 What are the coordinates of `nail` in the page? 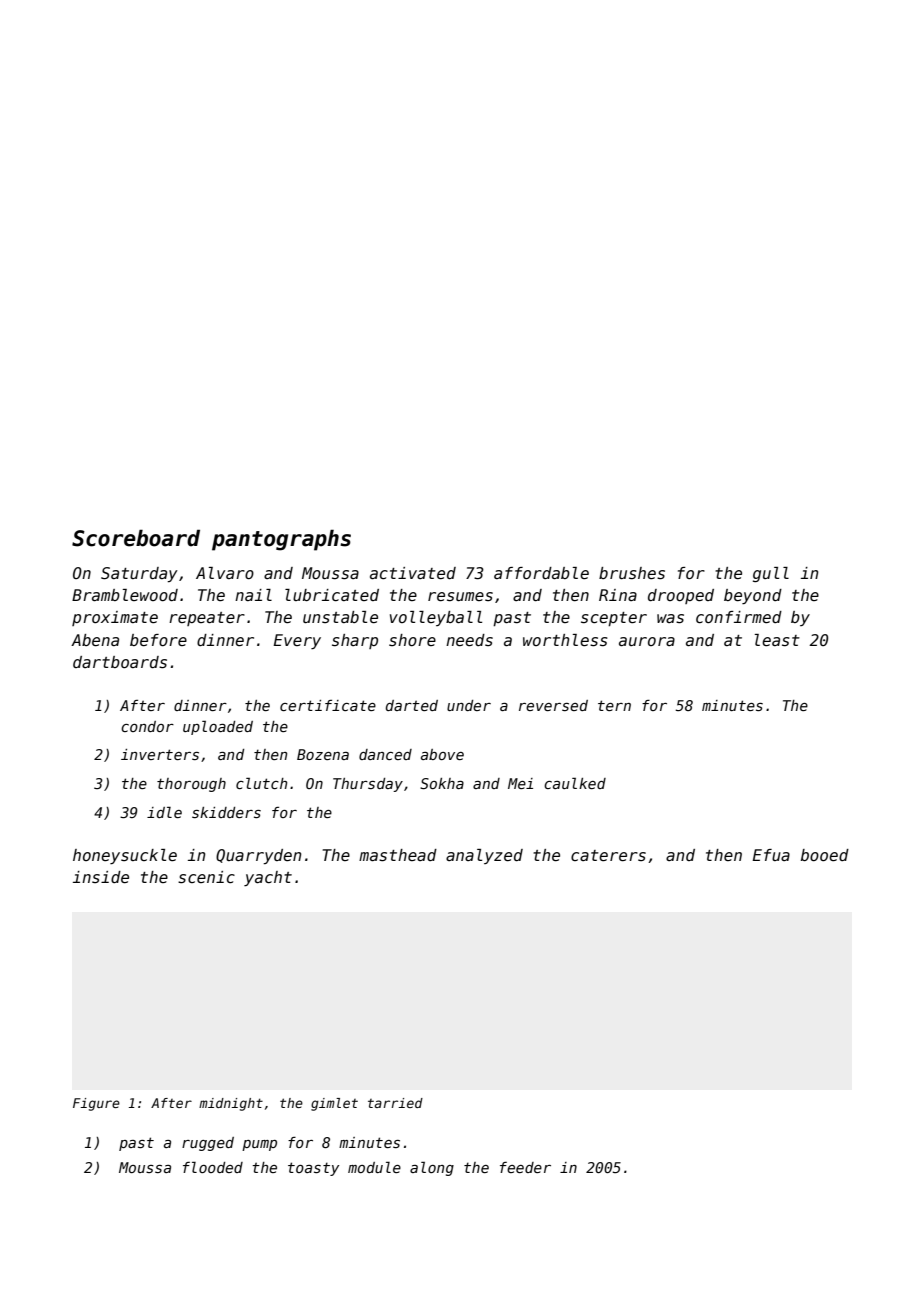 It's located at (253, 595).
